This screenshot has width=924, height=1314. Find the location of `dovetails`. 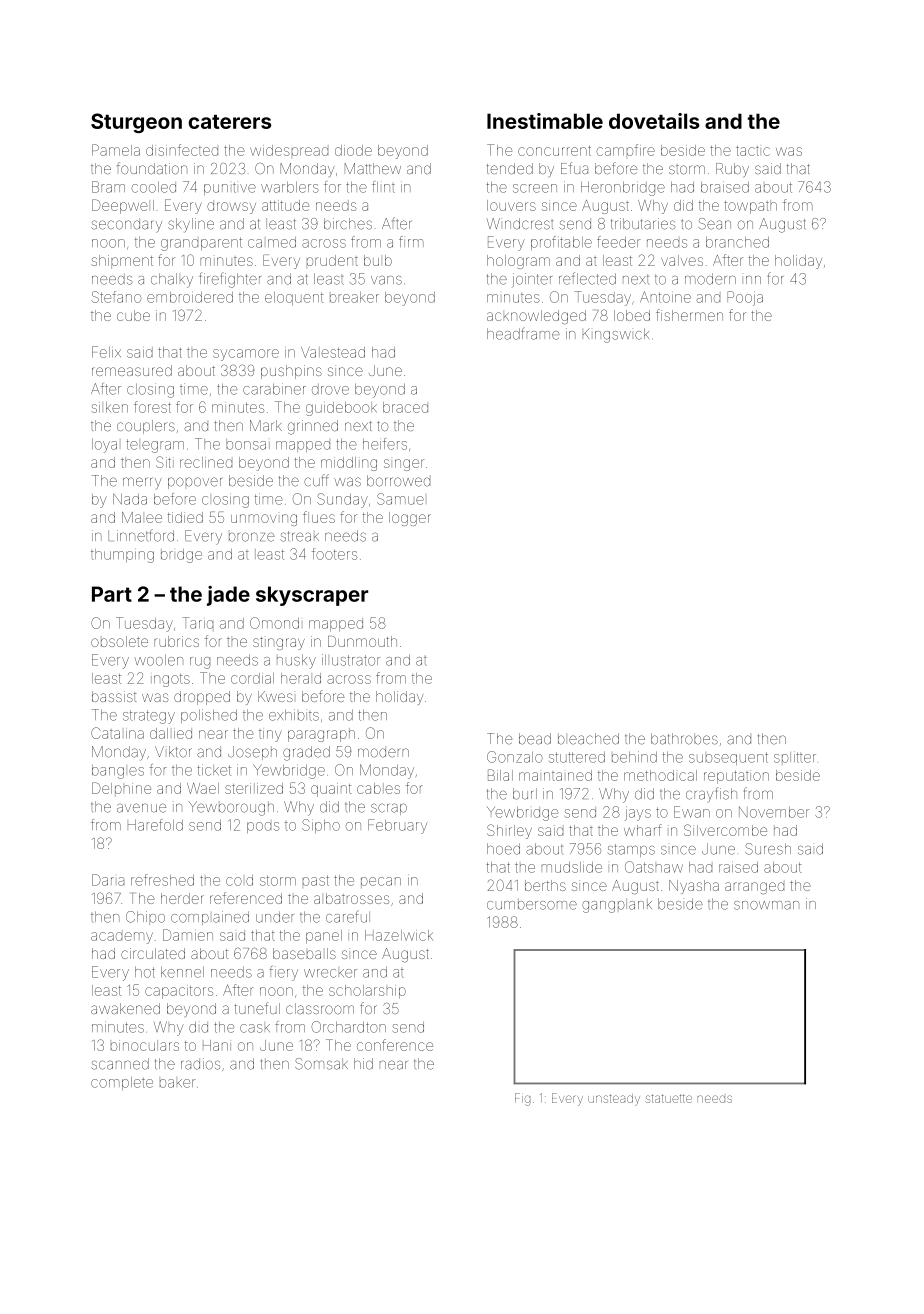

dovetails is located at coordinates (654, 121).
